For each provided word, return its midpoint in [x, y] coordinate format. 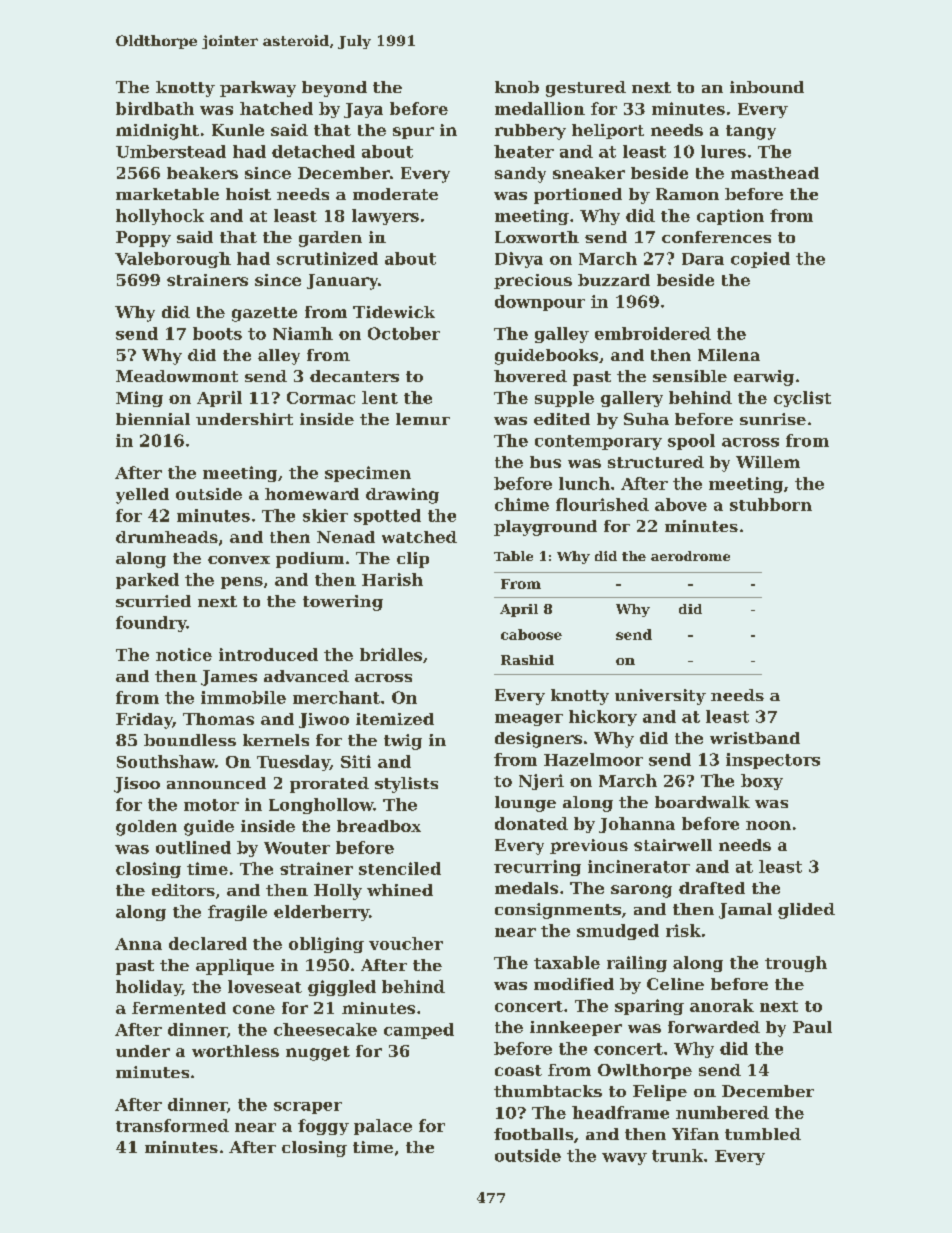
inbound [767, 87]
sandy [520, 175]
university [660, 697]
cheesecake [325, 1029]
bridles [391, 654]
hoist [248, 194]
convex [239, 560]
